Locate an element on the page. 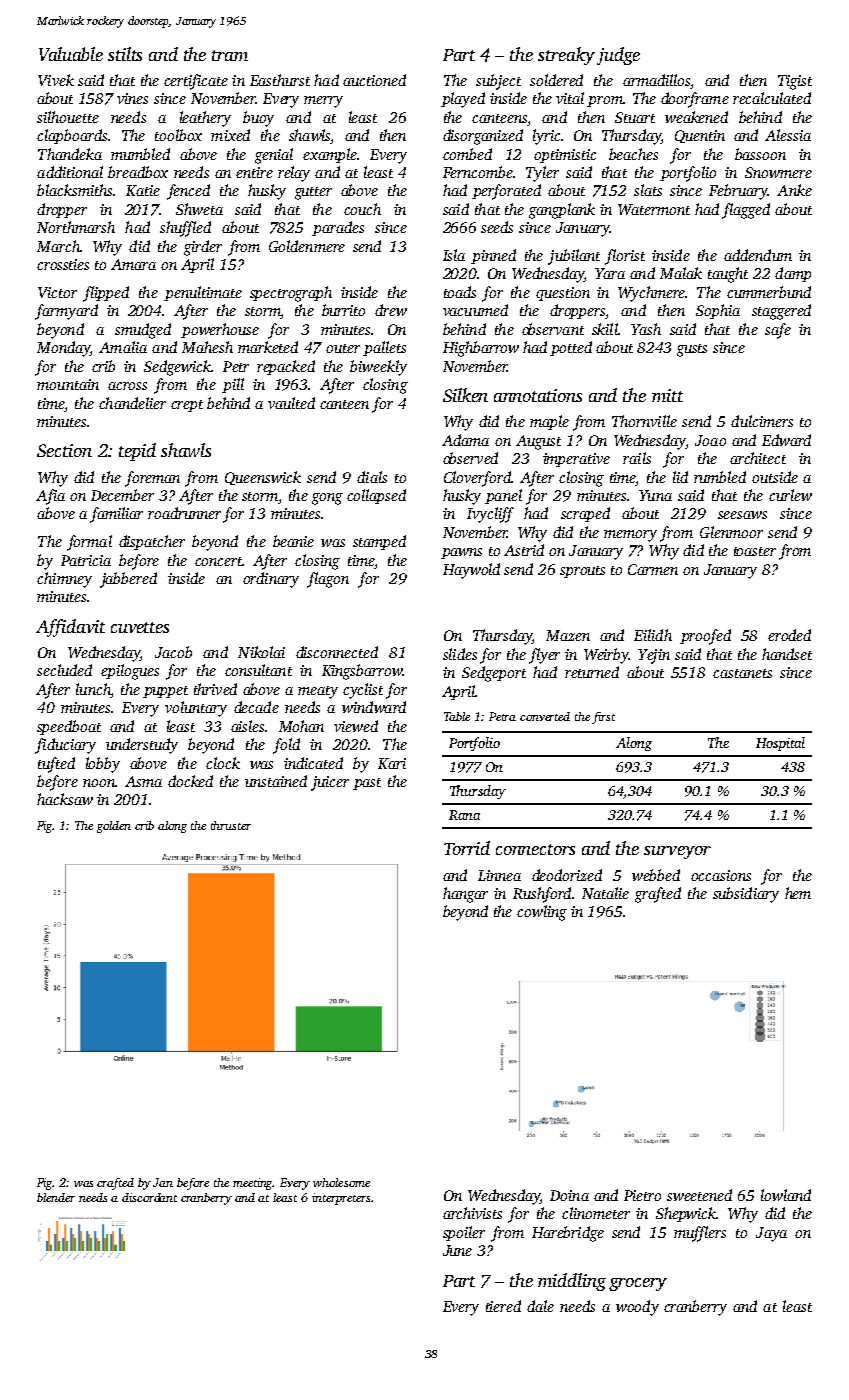 The image size is (849, 1400). tufted is located at coordinates (56, 765).
